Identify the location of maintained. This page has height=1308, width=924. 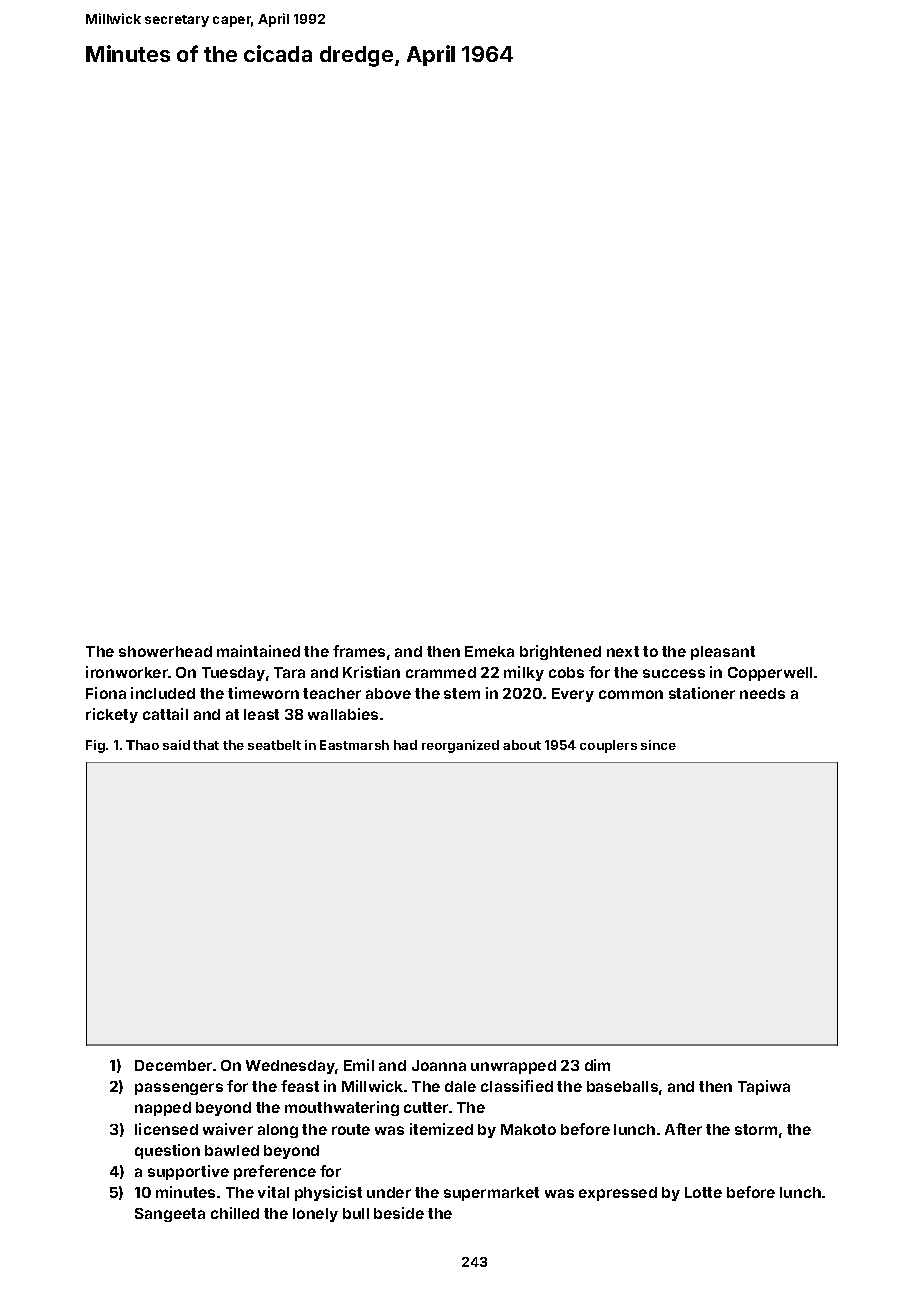
(258, 651).
